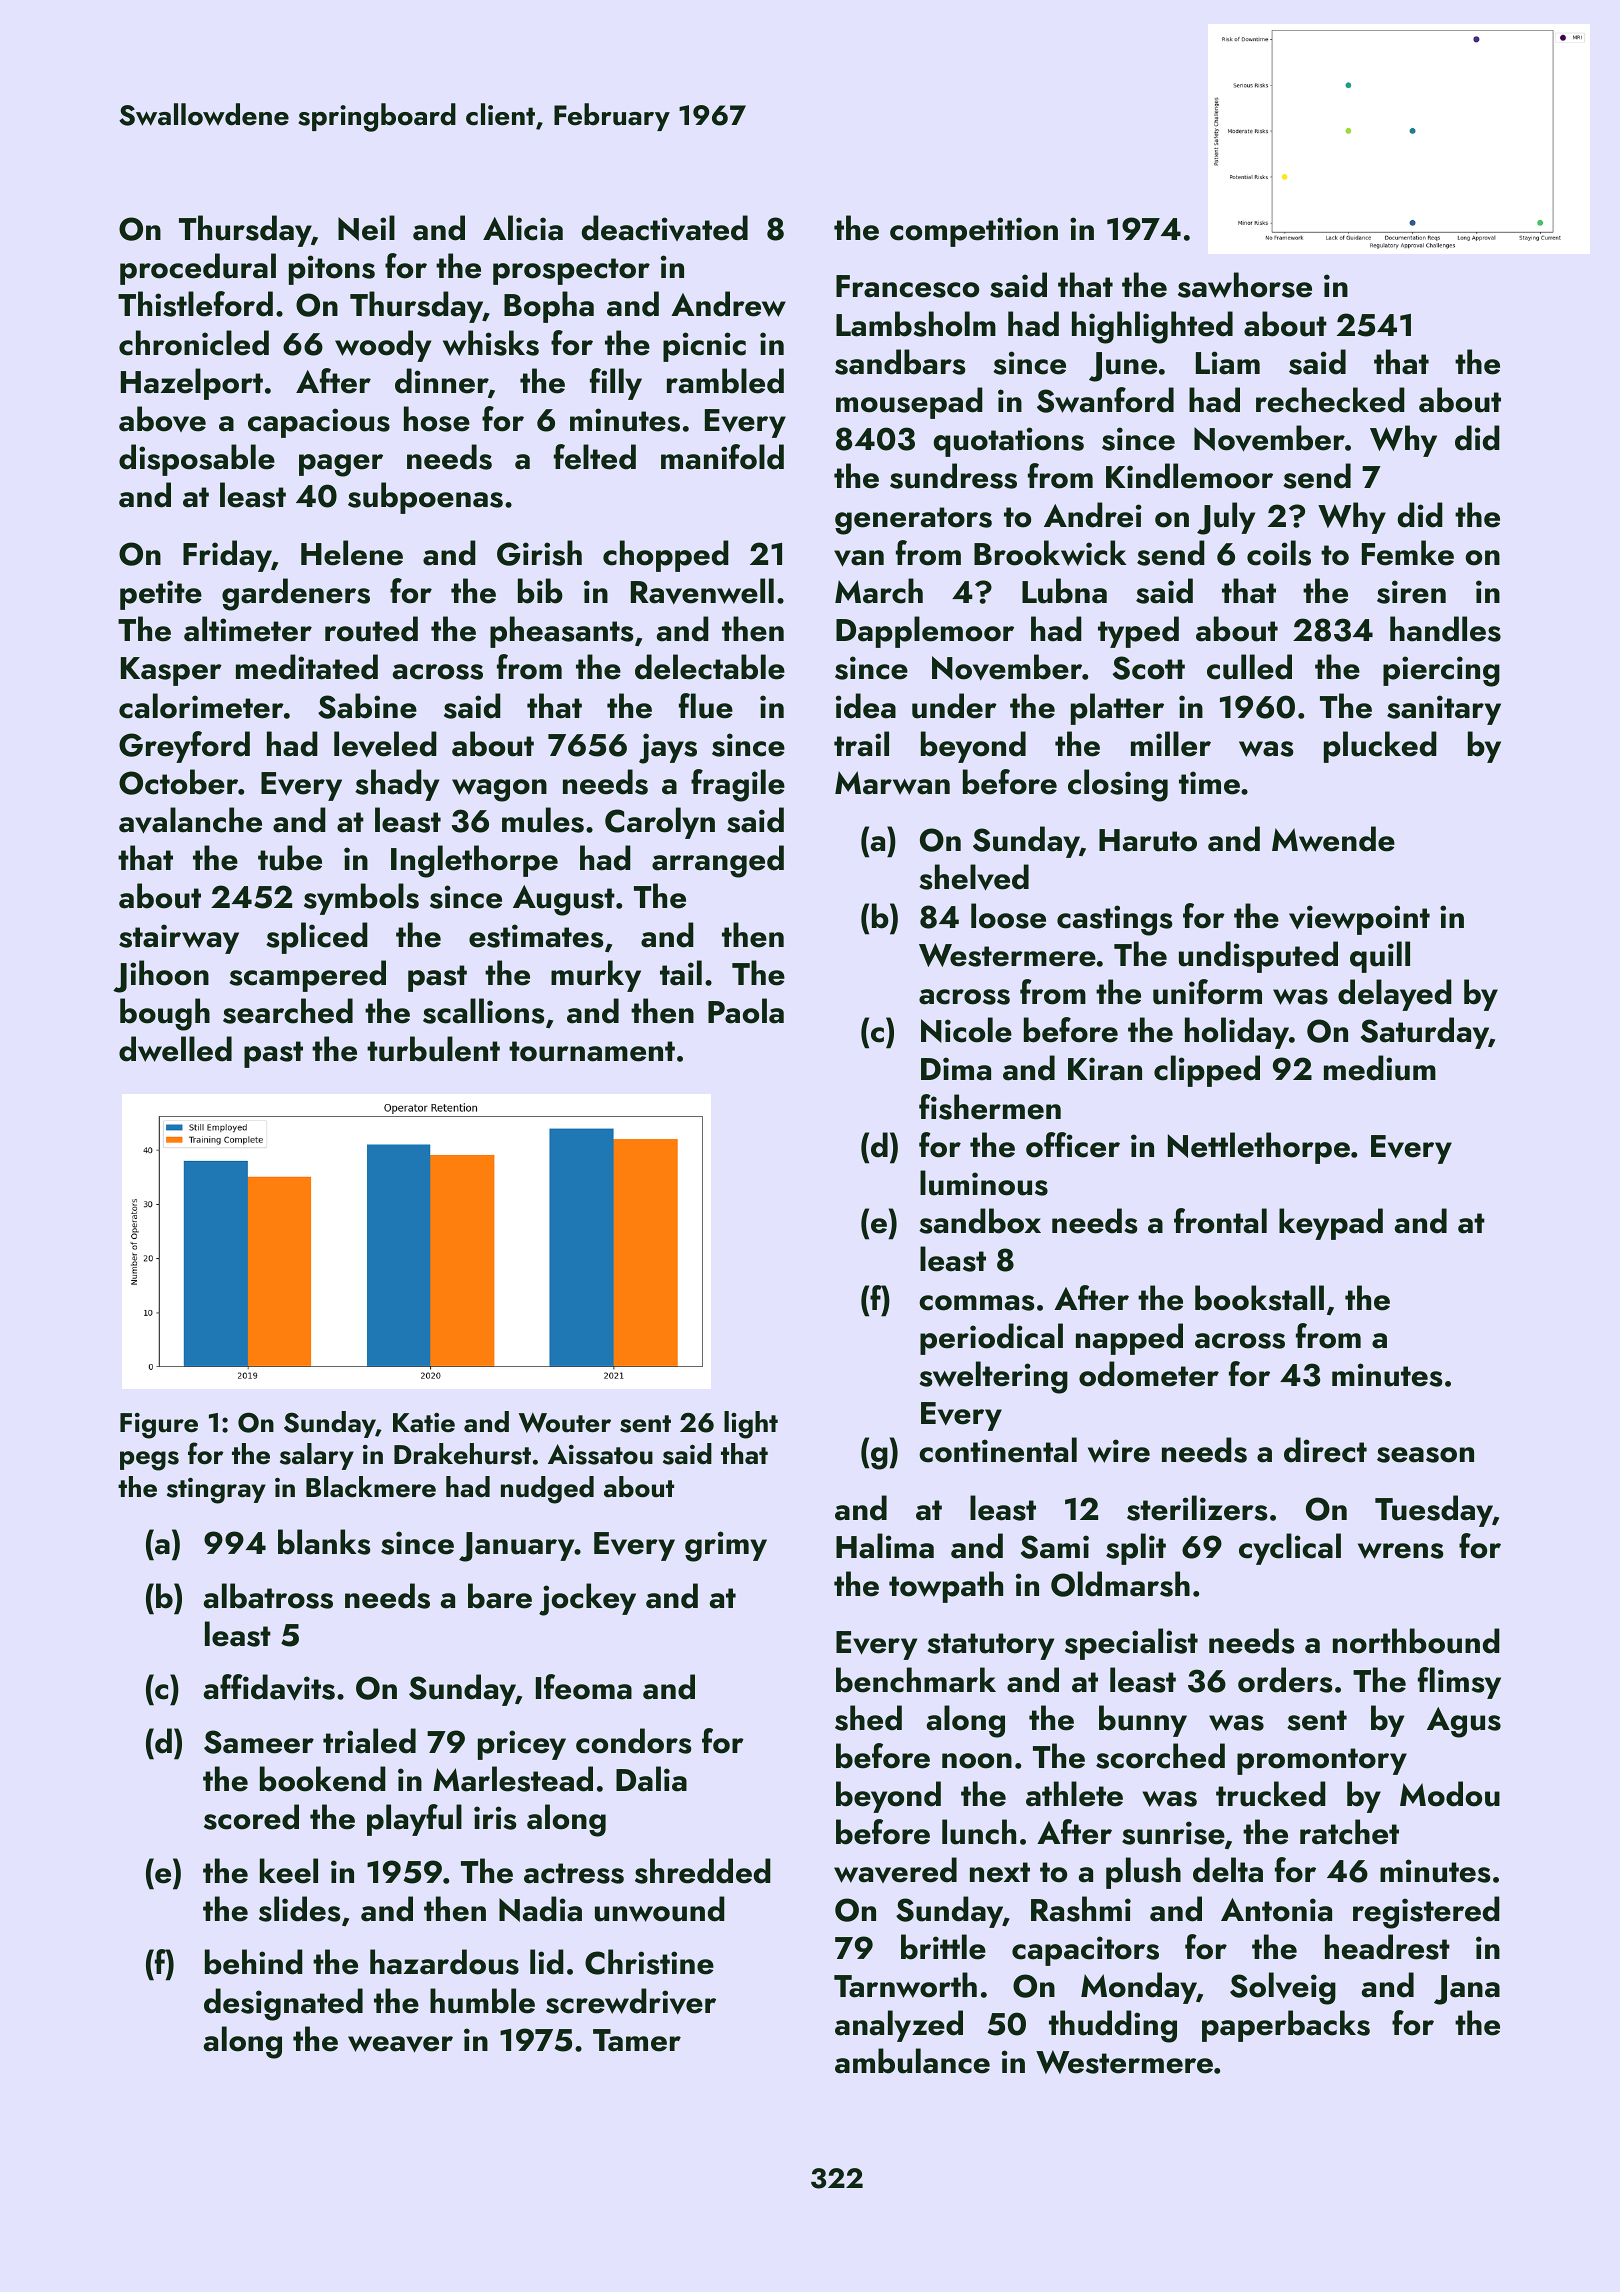 Image resolution: width=1620 pixels, height=2292 pixels. What do you see at coordinates (725, 381) in the screenshot?
I see `rambled` at bounding box center [725, 381].
